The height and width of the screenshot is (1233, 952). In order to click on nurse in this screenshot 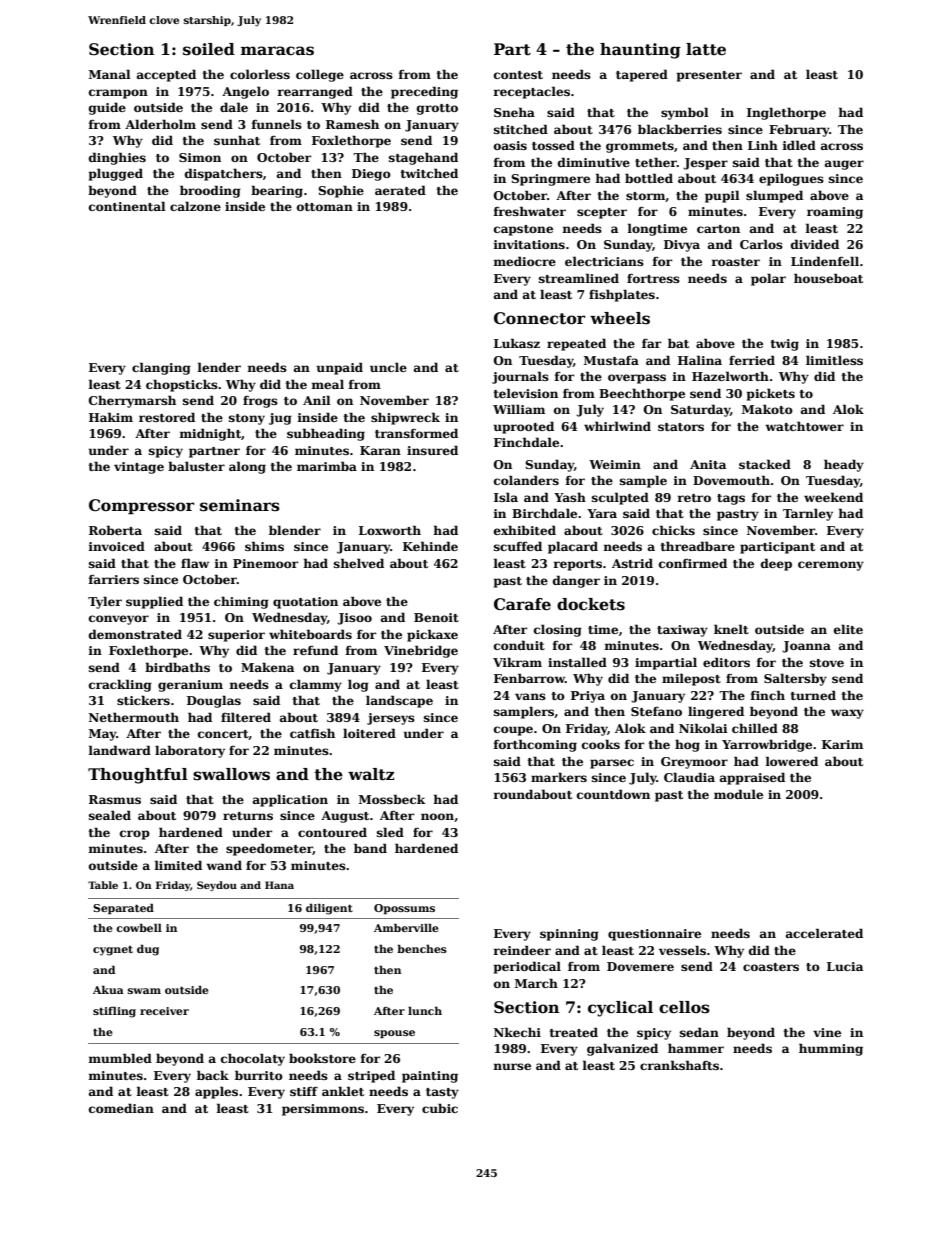, I will do `click(512, 1066)`.
